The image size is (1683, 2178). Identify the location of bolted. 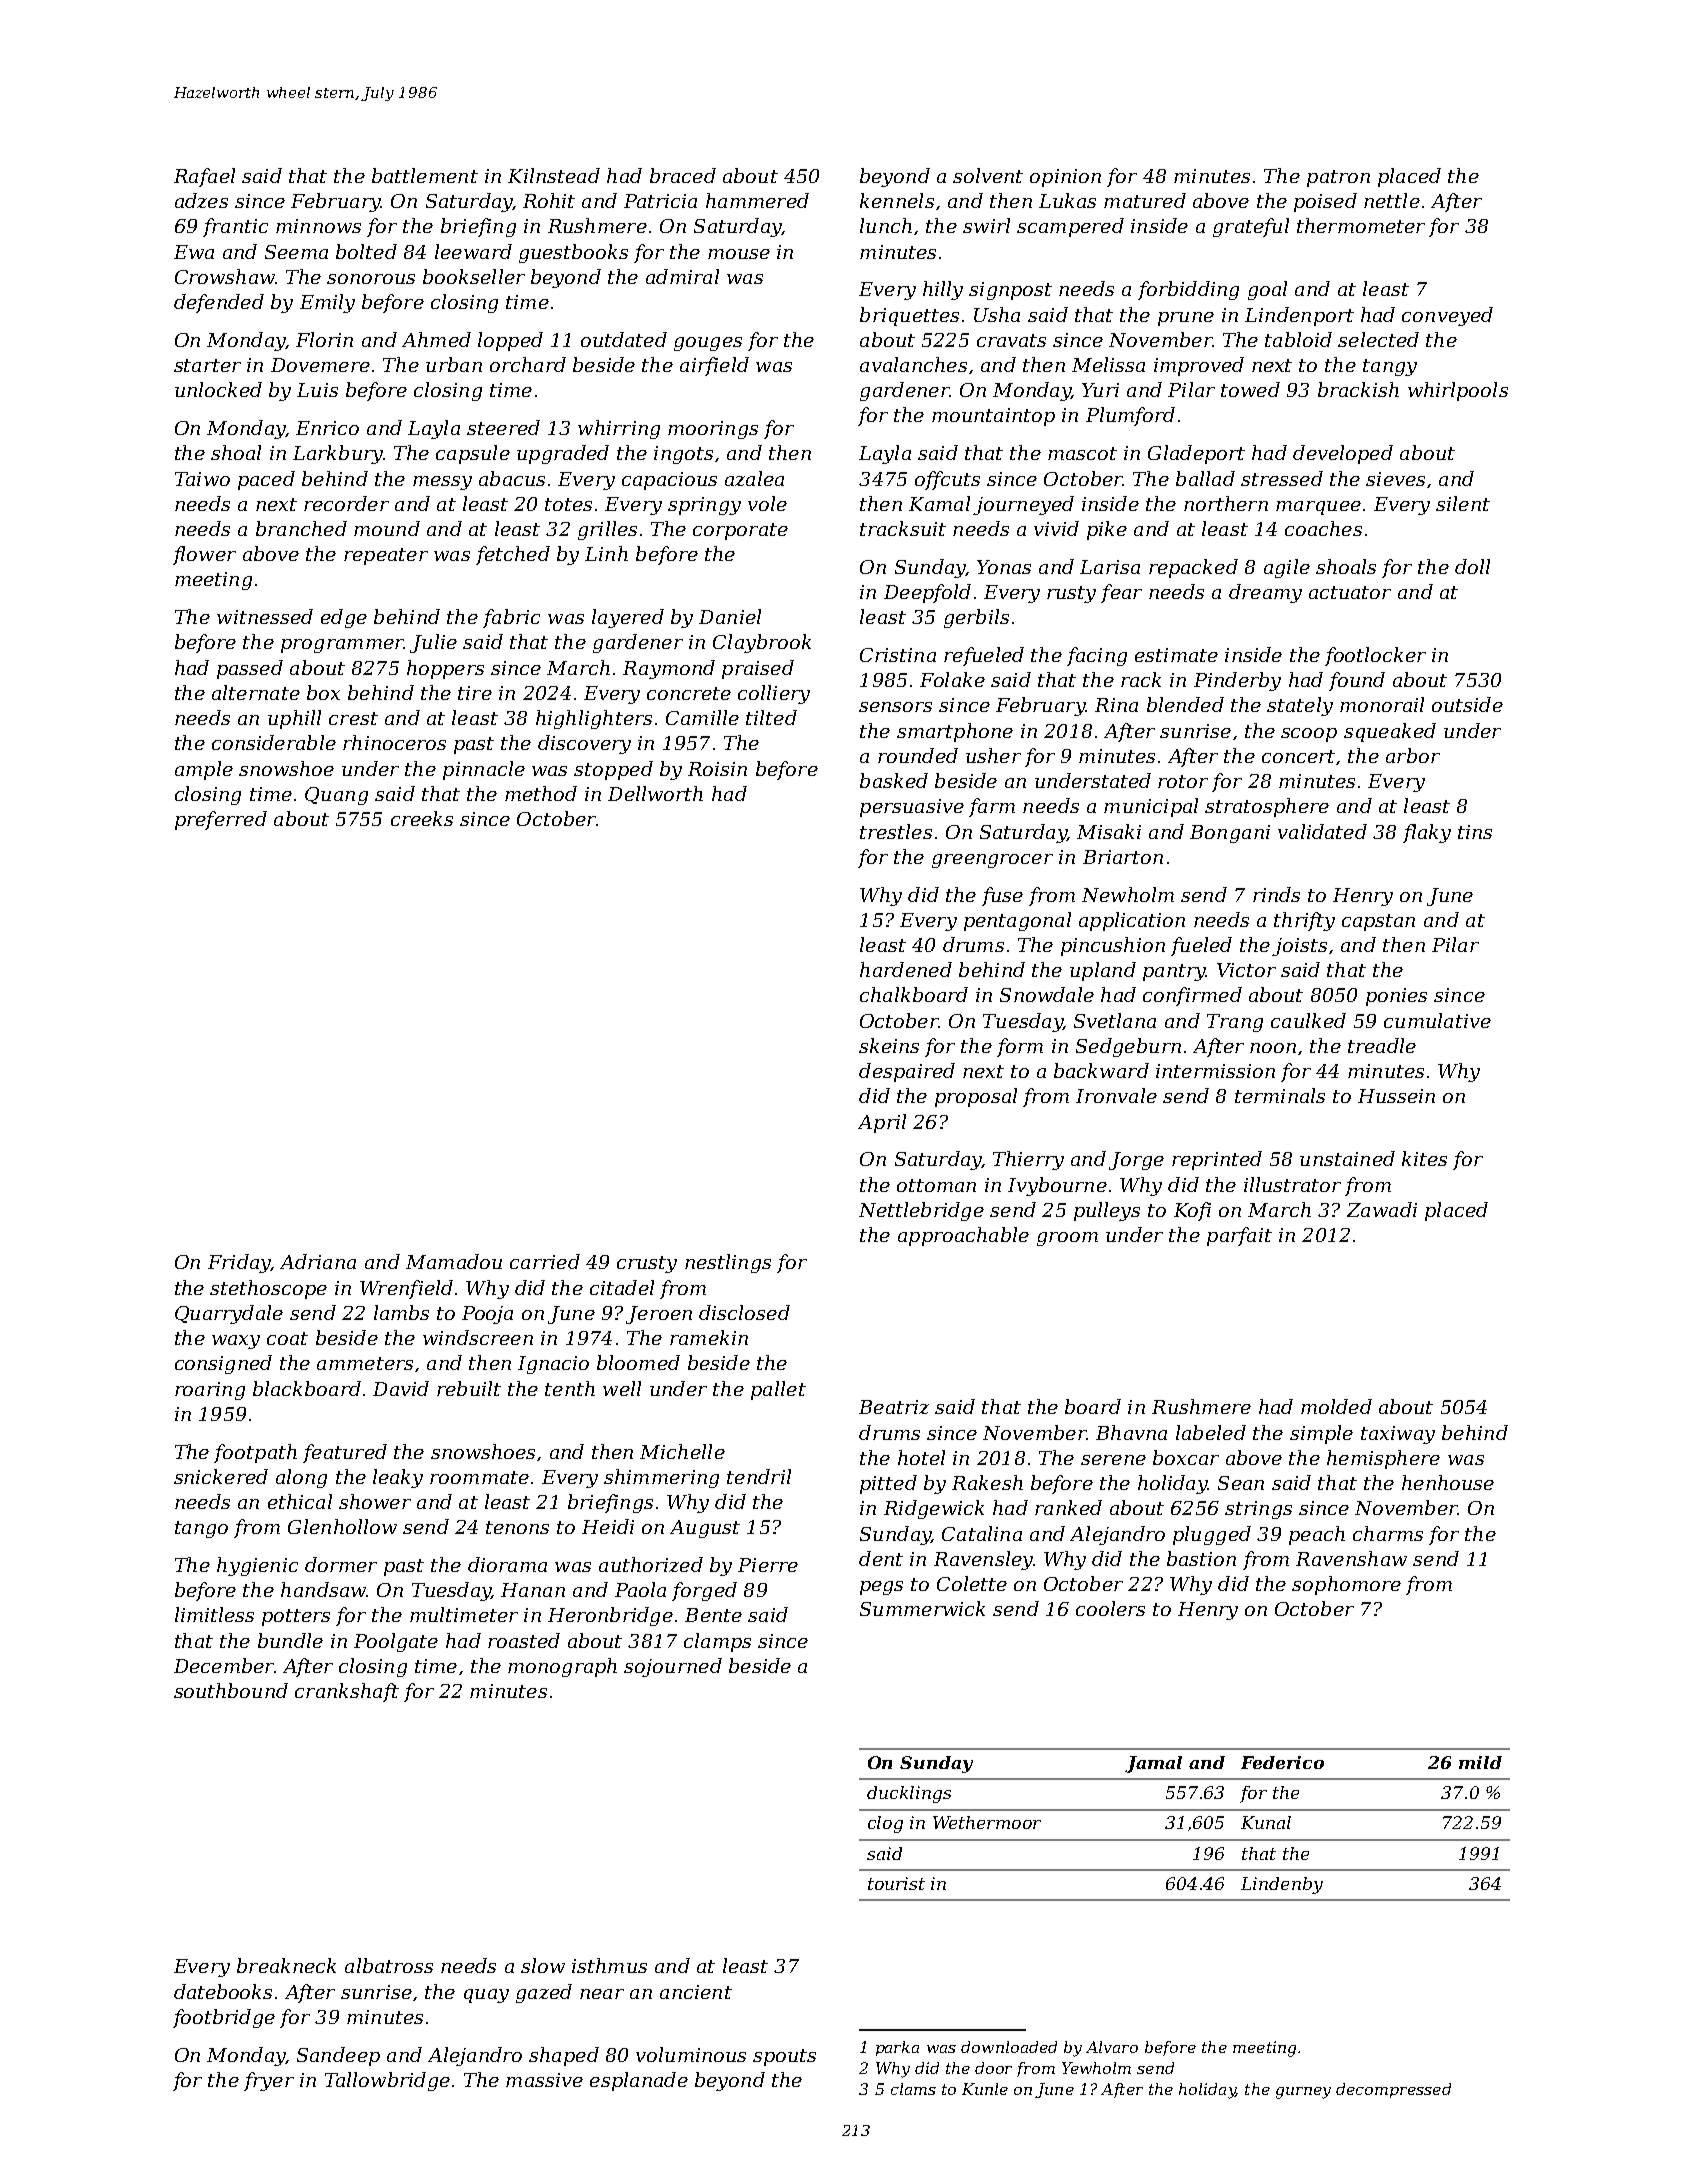
(366, 251).
